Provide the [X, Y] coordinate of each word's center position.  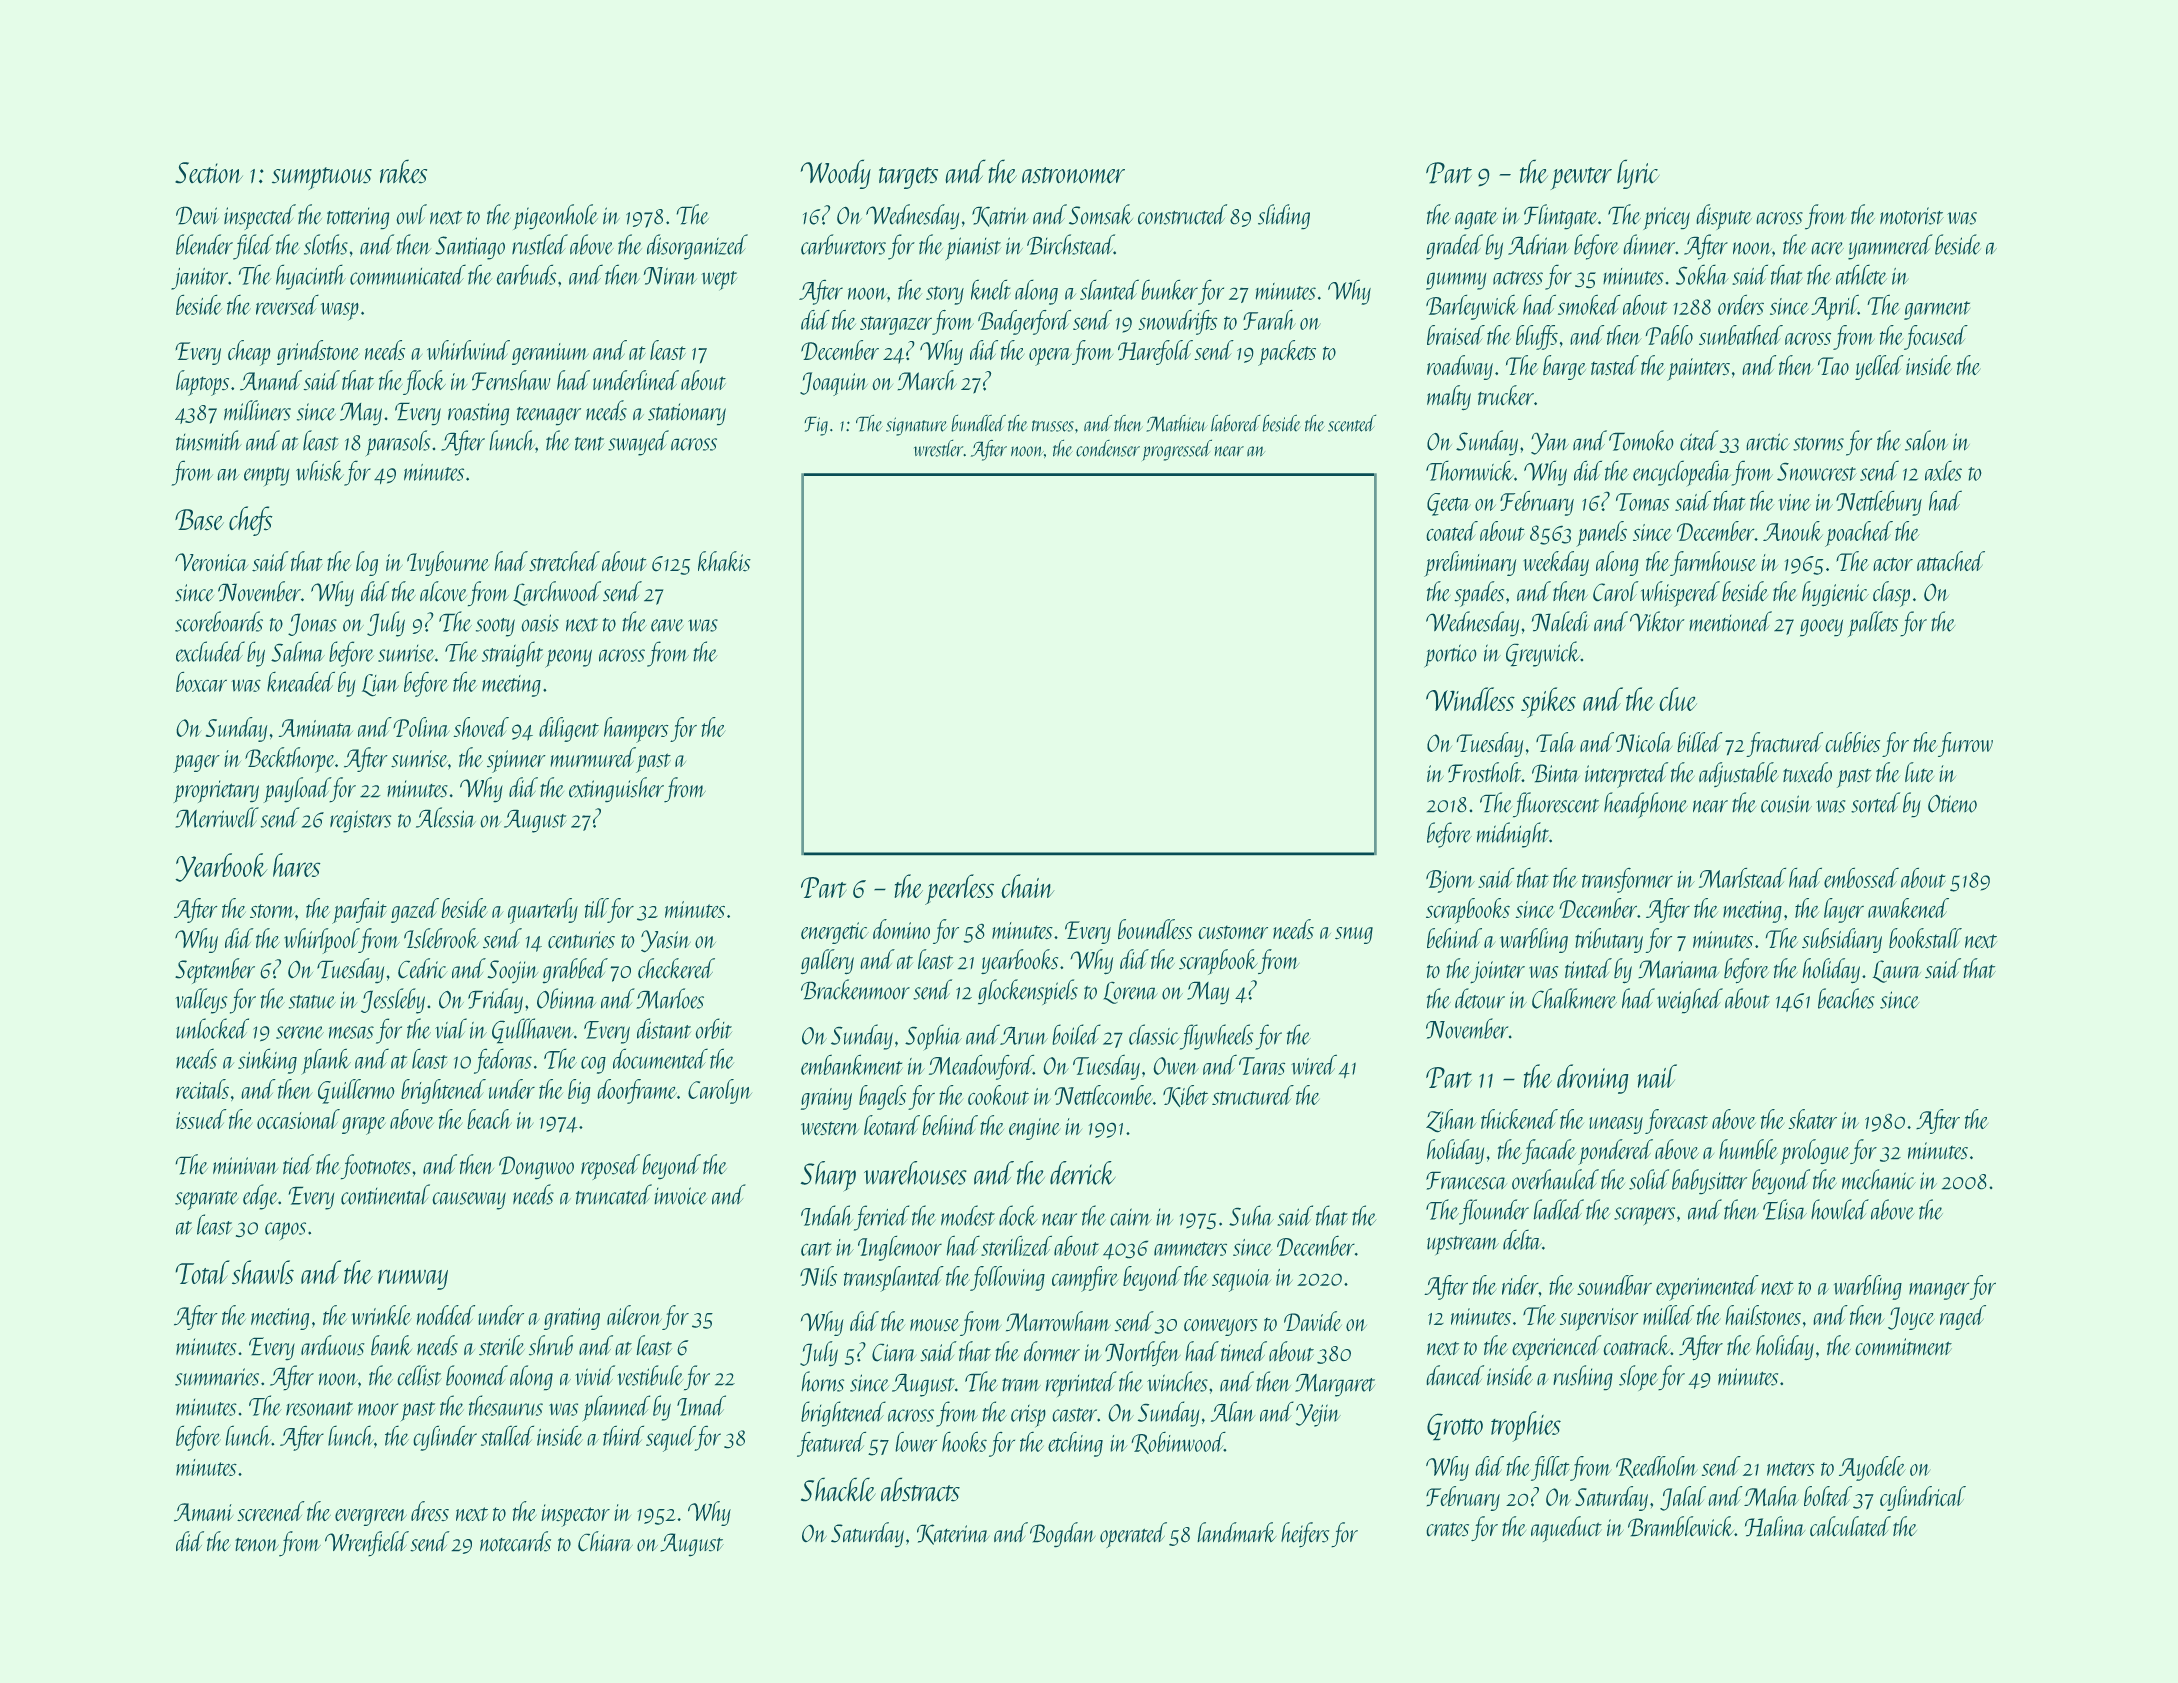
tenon [257, 1544]
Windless [1470, 699]
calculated [1850, 1526]
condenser [1108, 448]
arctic [1768, 442]
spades [1479, 594]
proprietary [216, 791]
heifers [1305, 1535]
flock [424, 382]
